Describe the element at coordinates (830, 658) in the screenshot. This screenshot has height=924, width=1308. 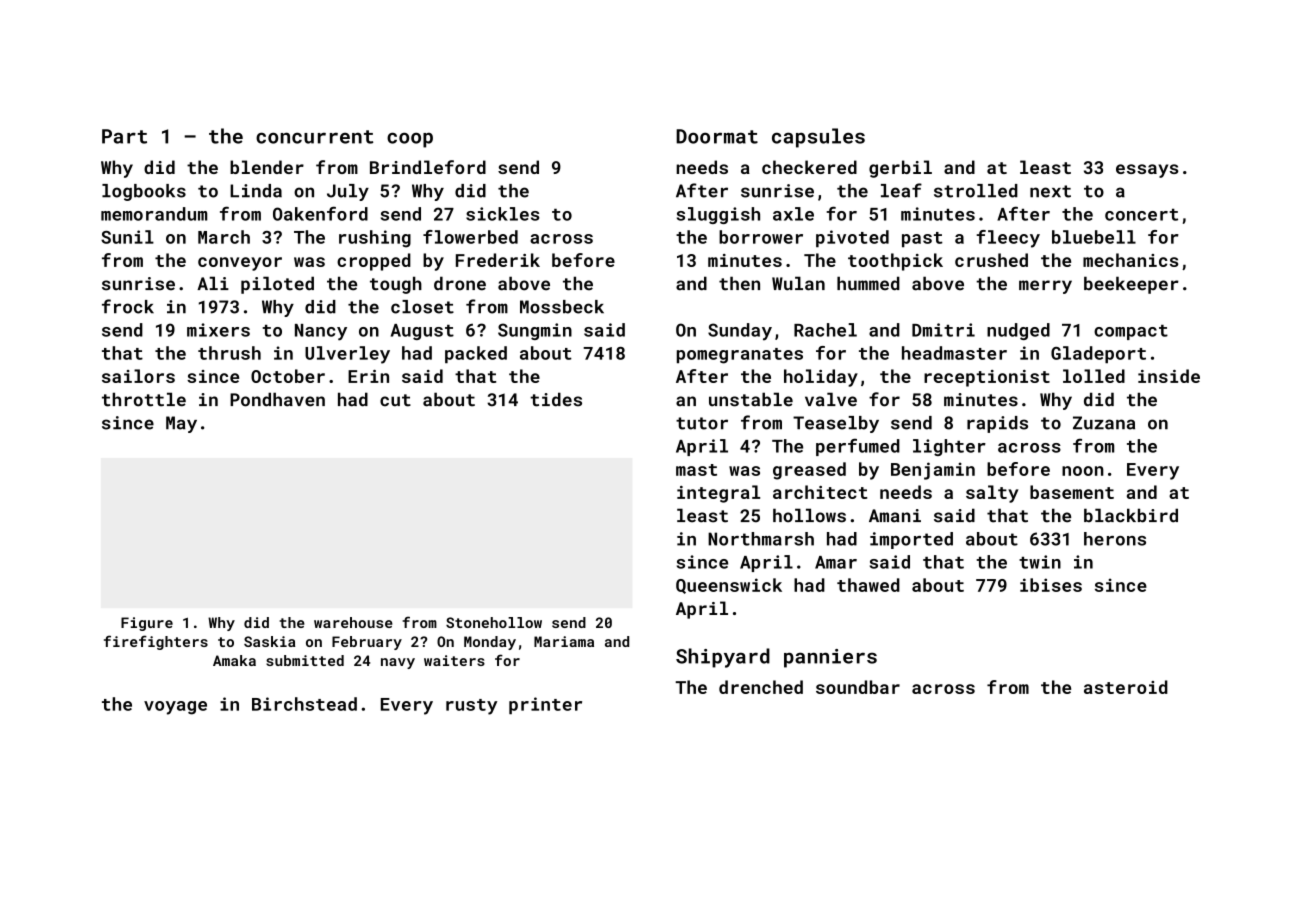
I see `panniers` at that location.
